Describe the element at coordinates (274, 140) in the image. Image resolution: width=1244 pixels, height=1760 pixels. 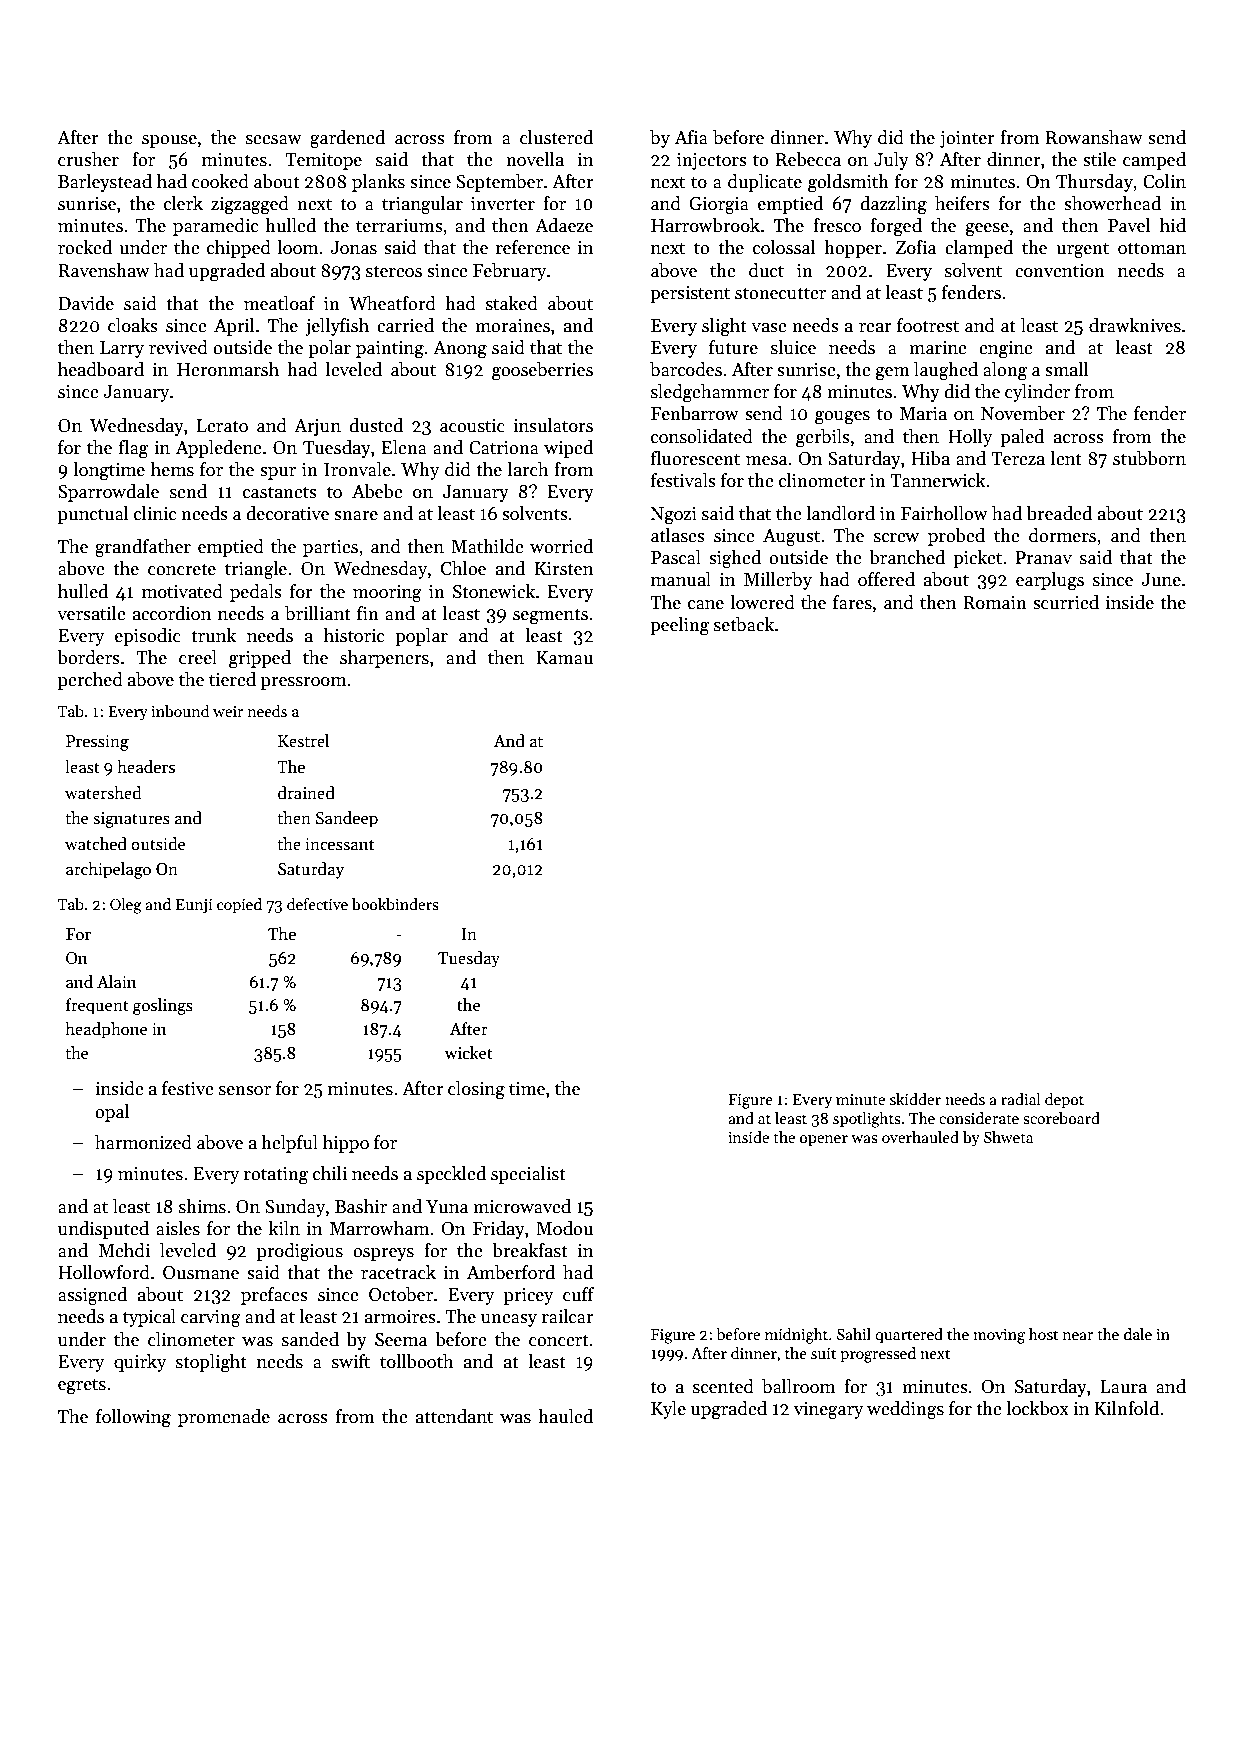
I see `seesaw` at that location.
